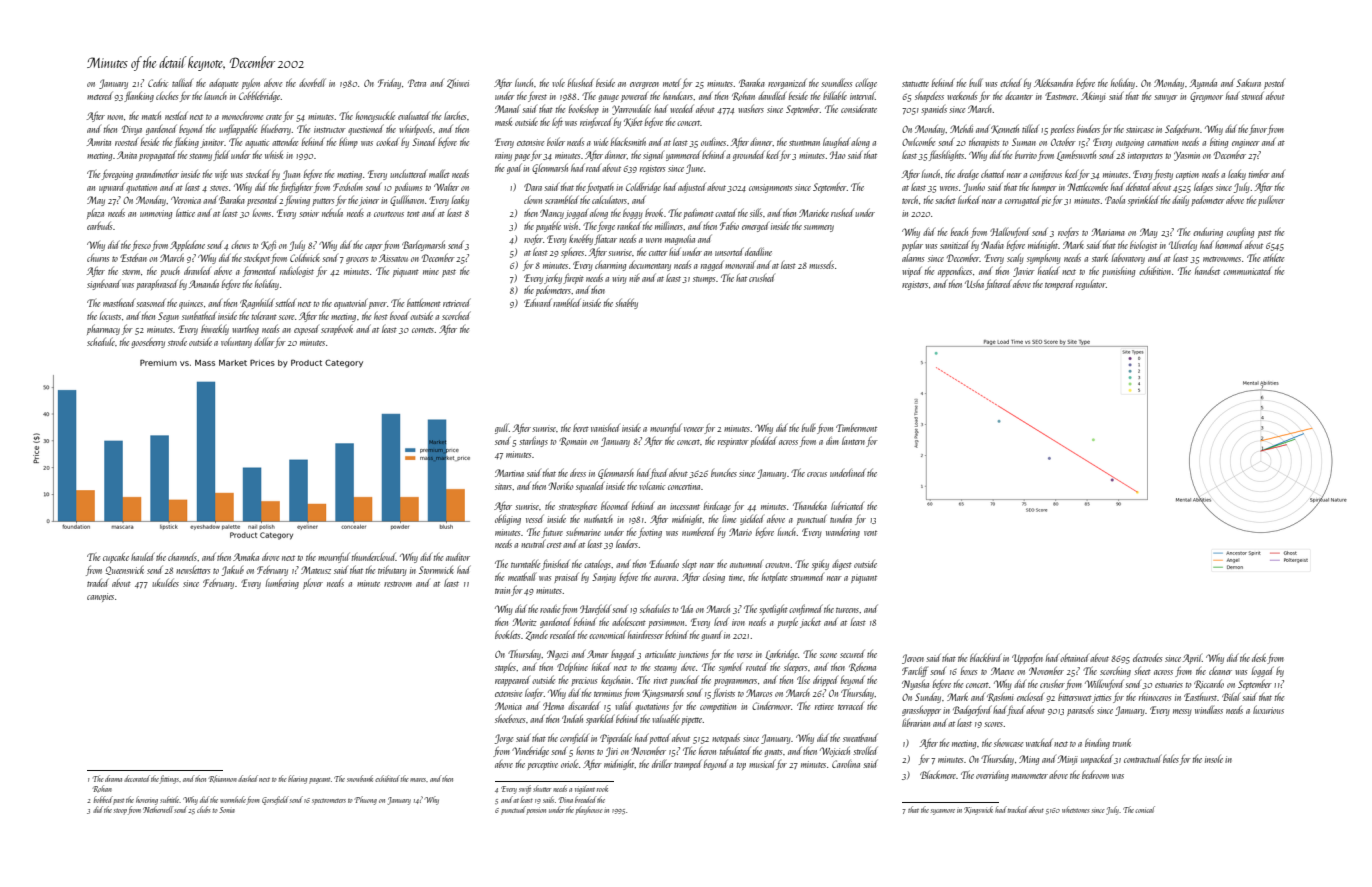 The image size is (1372, 887). I want to click on Eduardo, so click(664, 563).
